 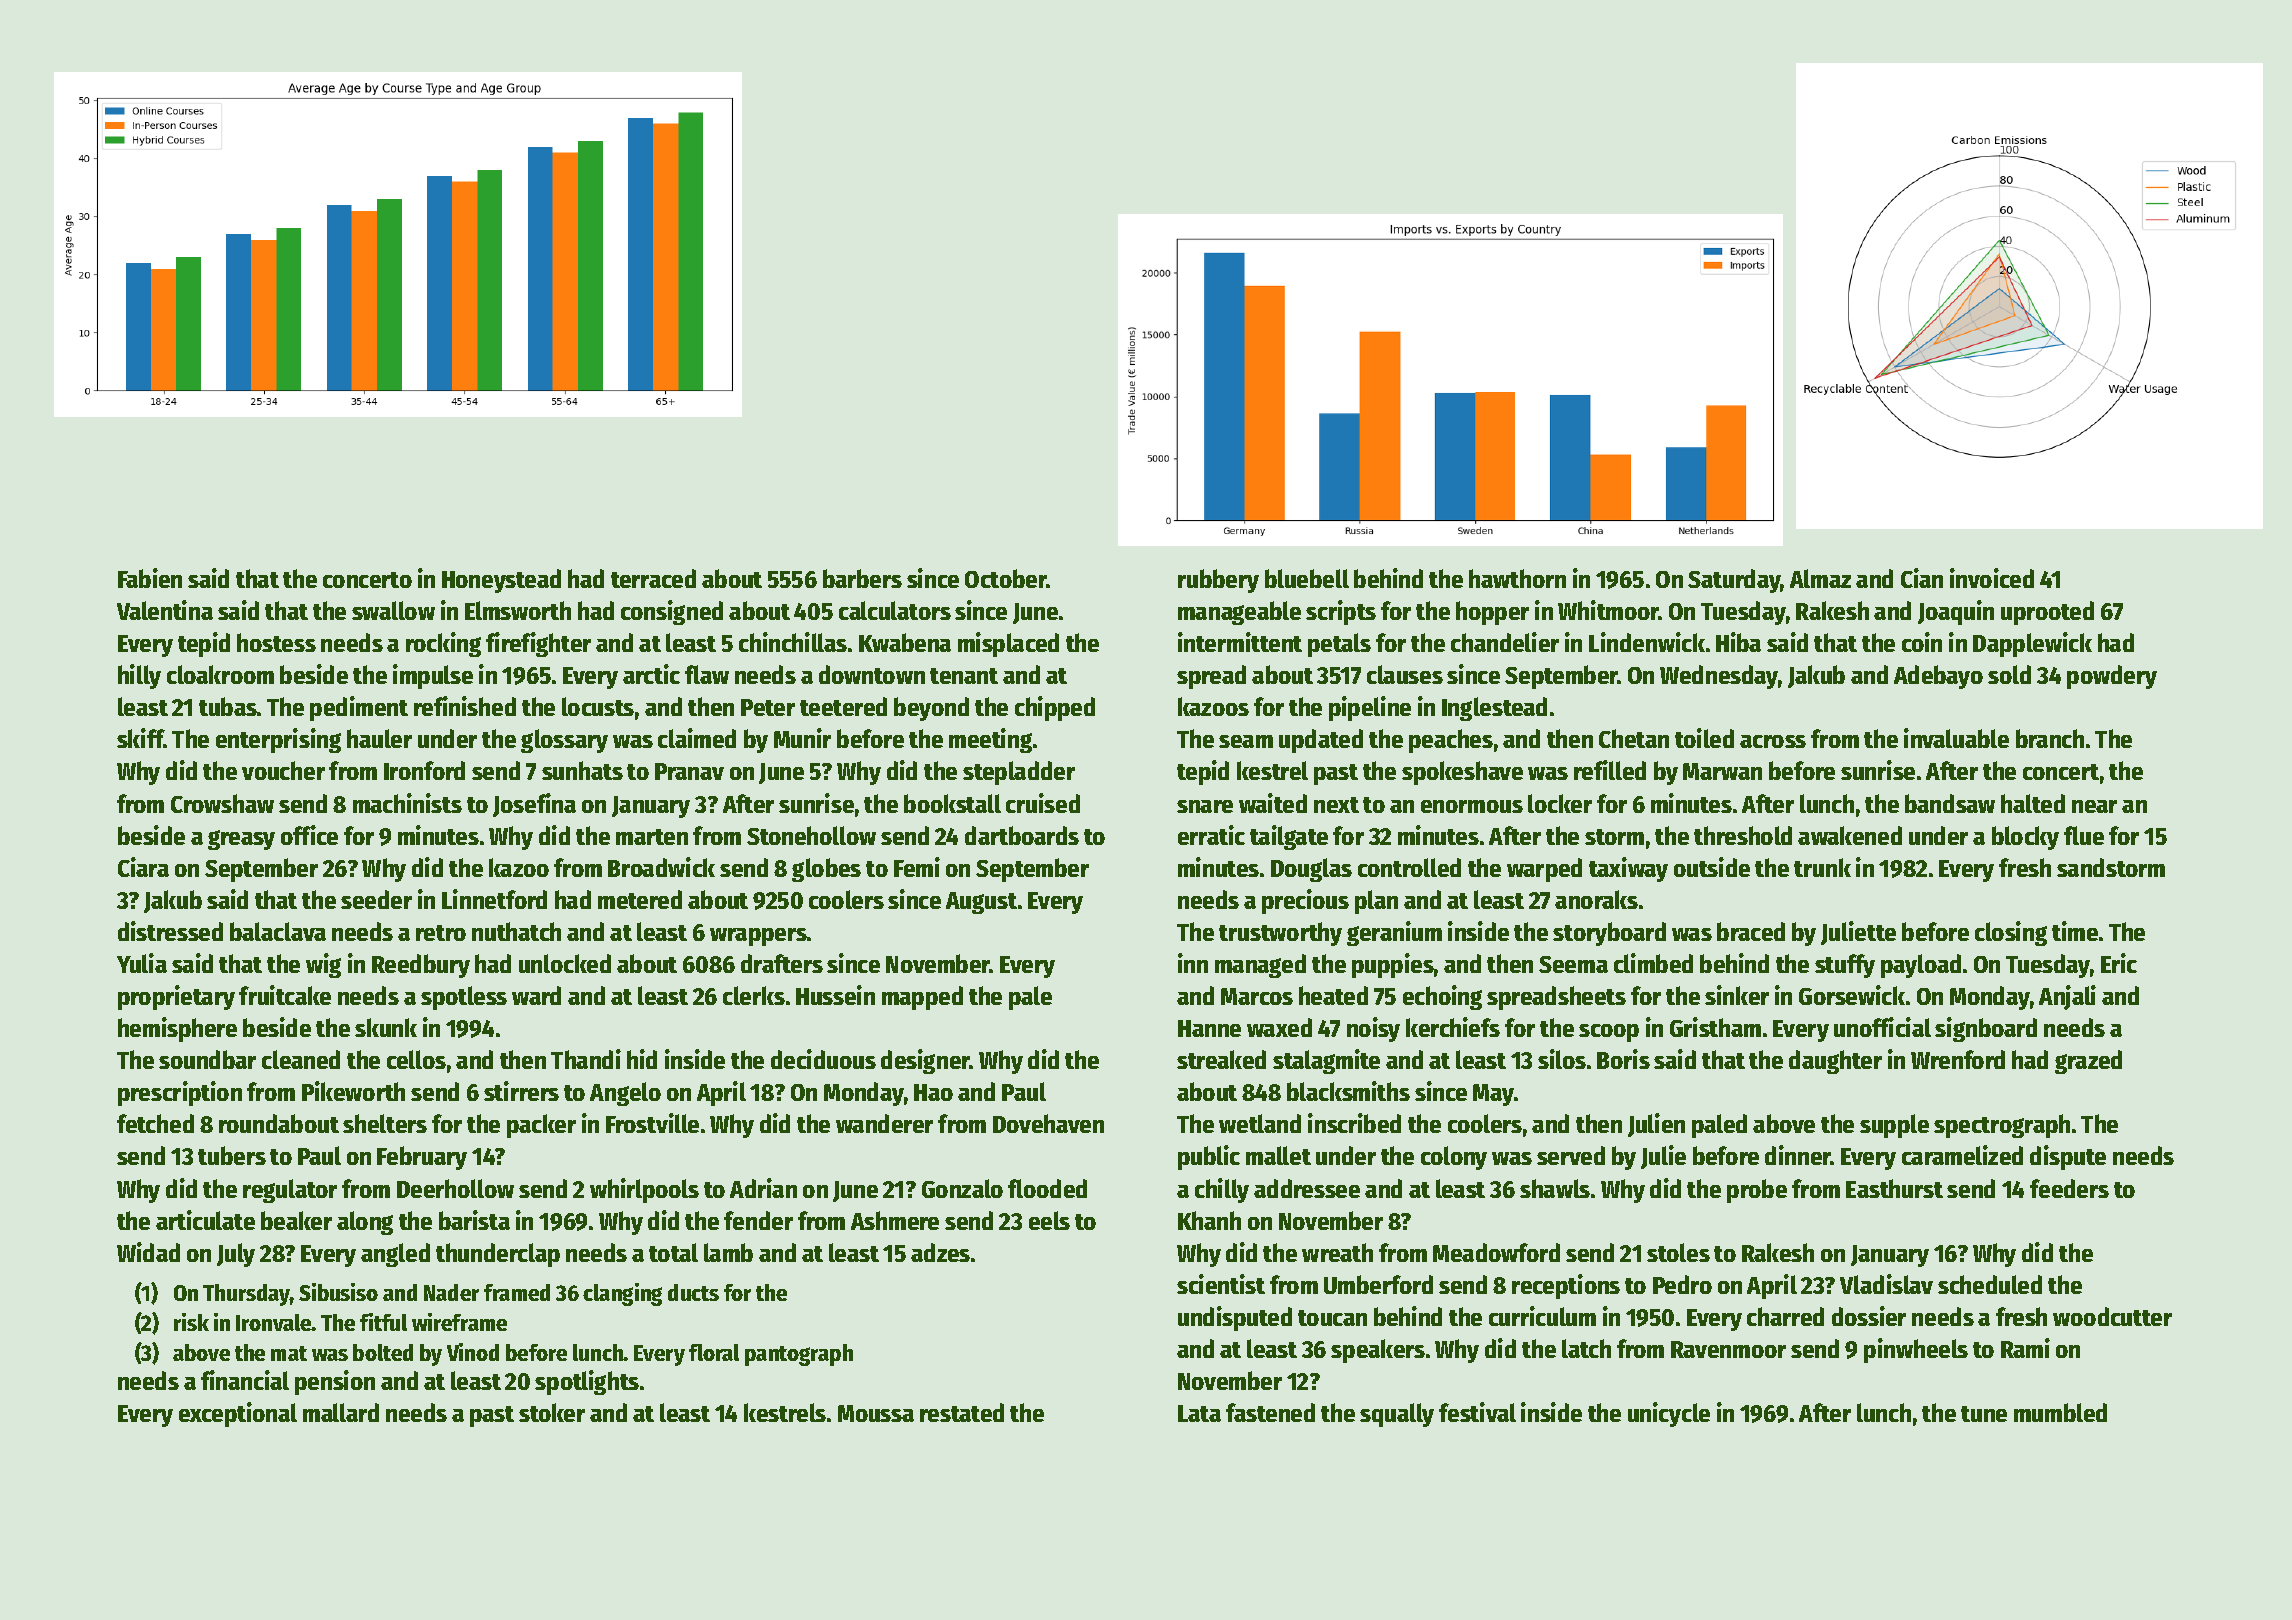 What do you see at coordinates (1311, 870) in the screenshot?
I see `Douglas` at bounding box center [1311, 870].
